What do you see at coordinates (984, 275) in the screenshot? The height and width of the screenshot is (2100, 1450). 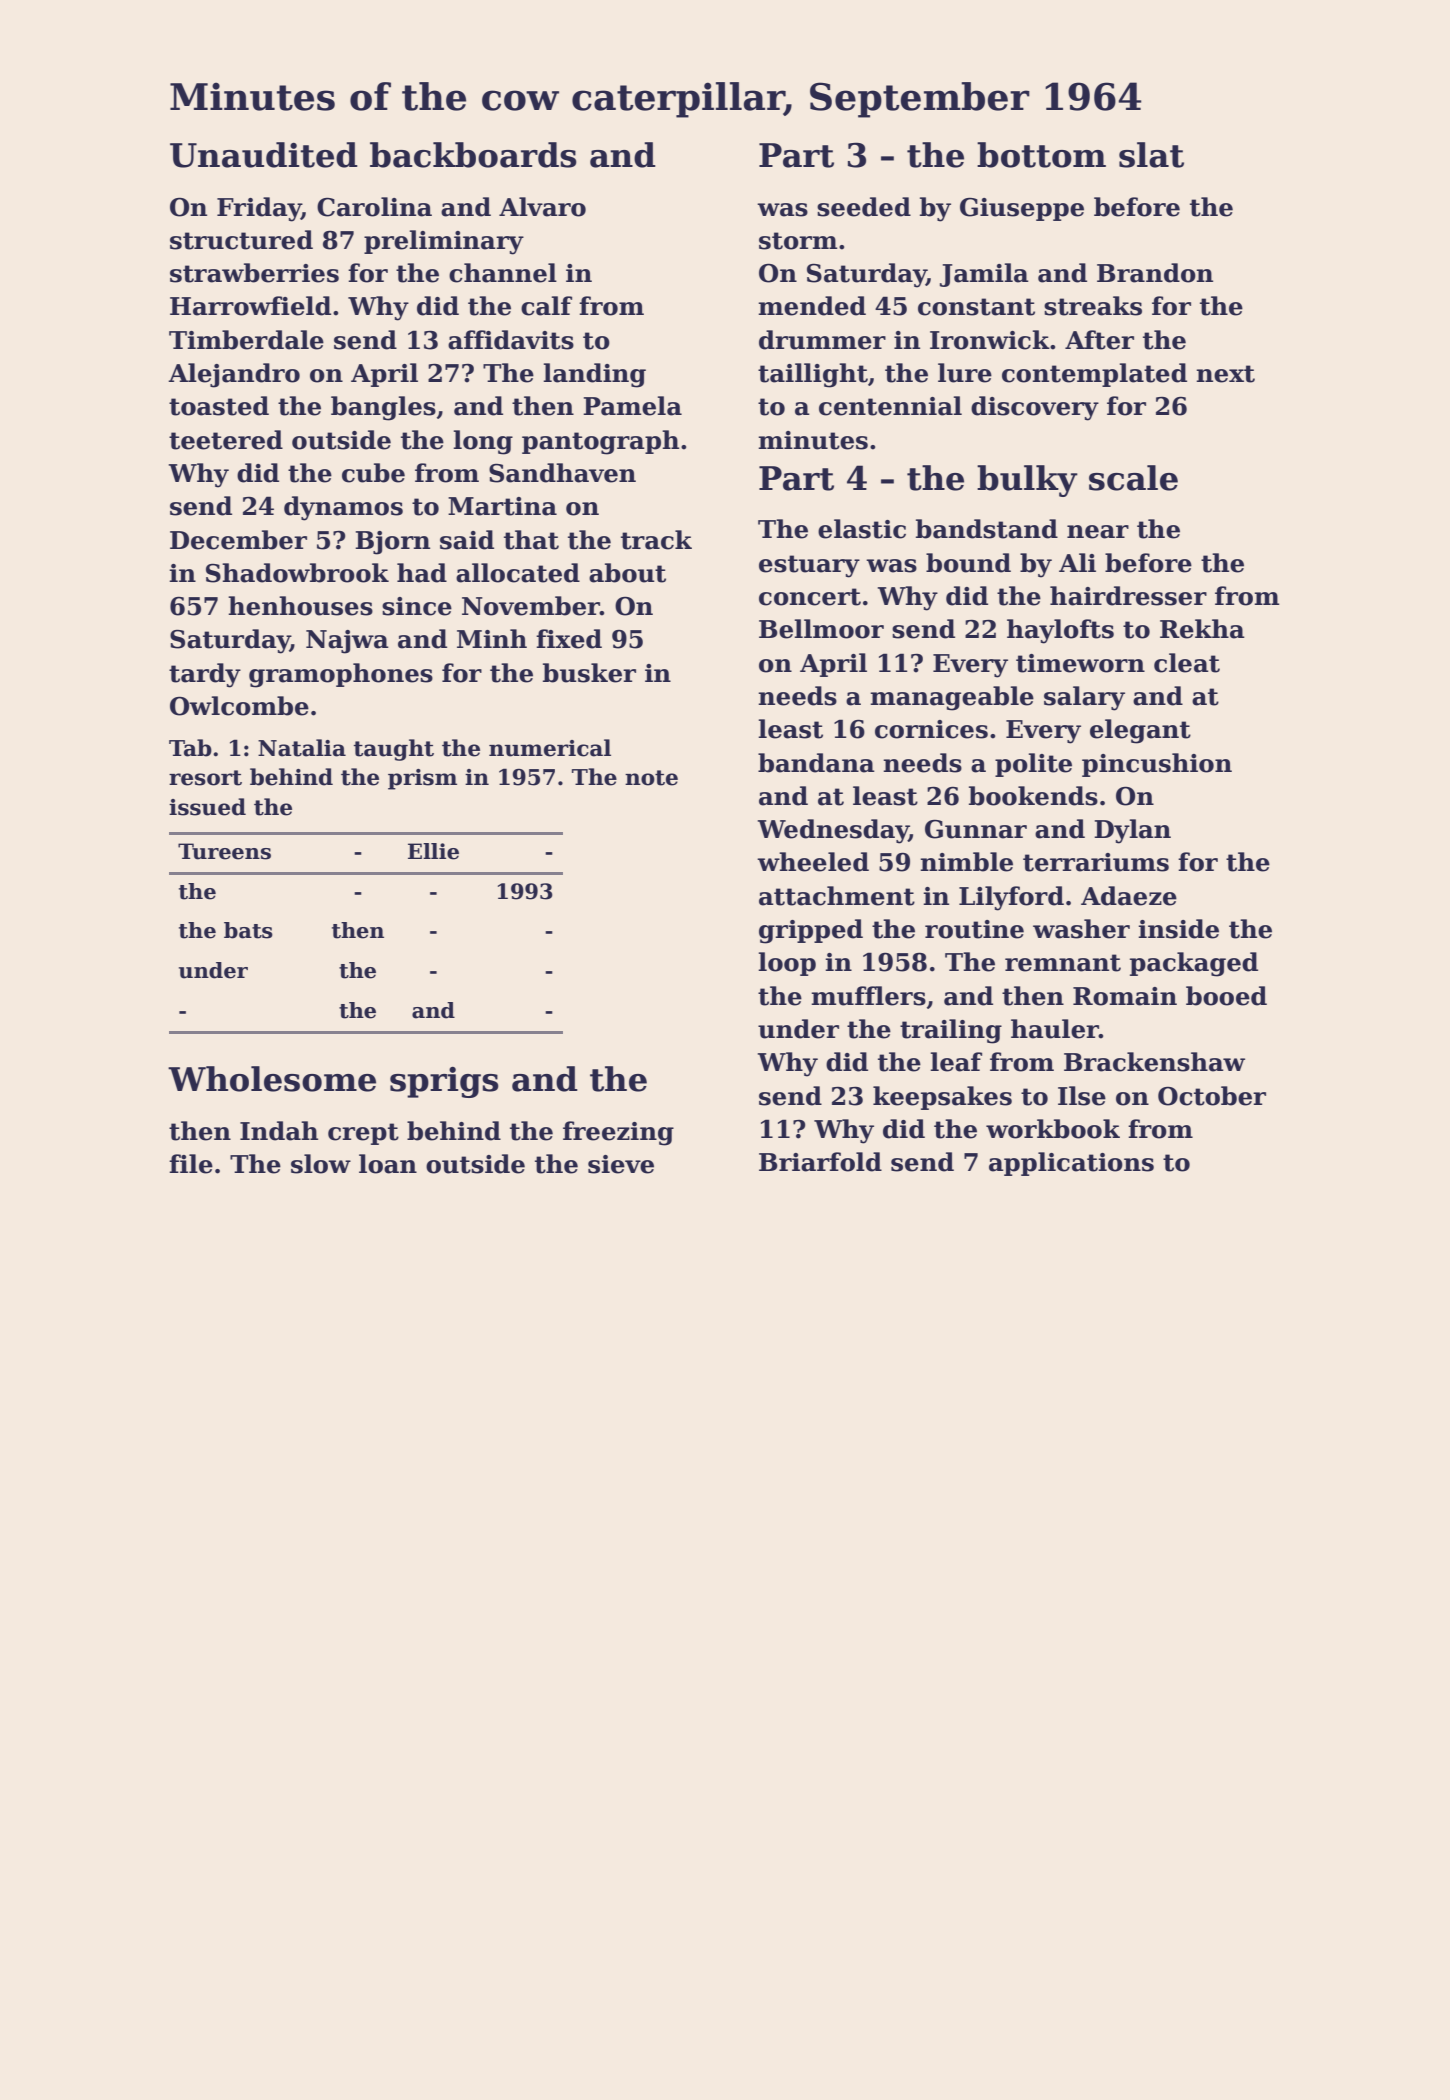 I see `Jamila` at bounding box center [984, 275].
